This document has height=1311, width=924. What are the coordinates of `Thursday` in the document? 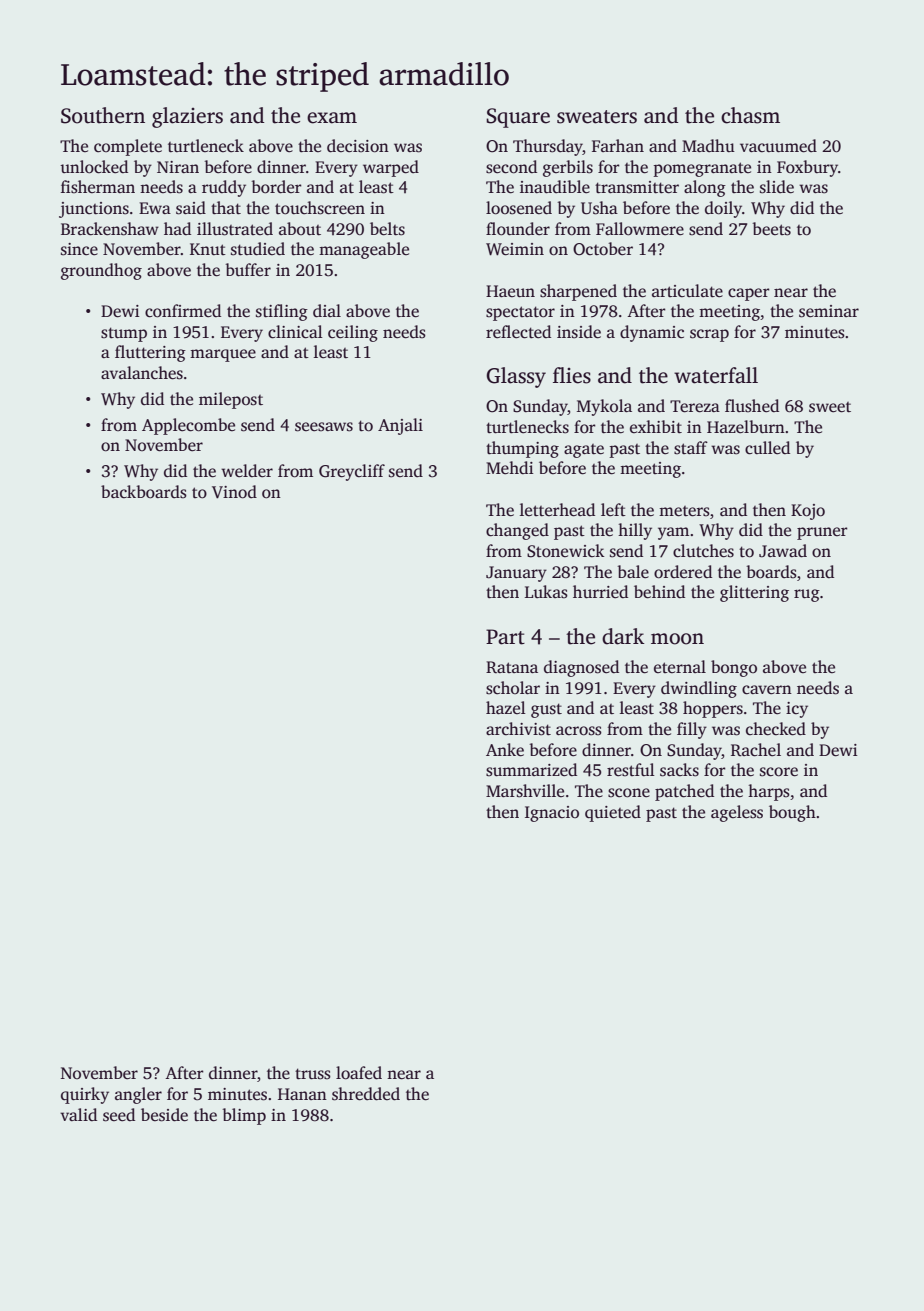 It's located at (548, 147).
